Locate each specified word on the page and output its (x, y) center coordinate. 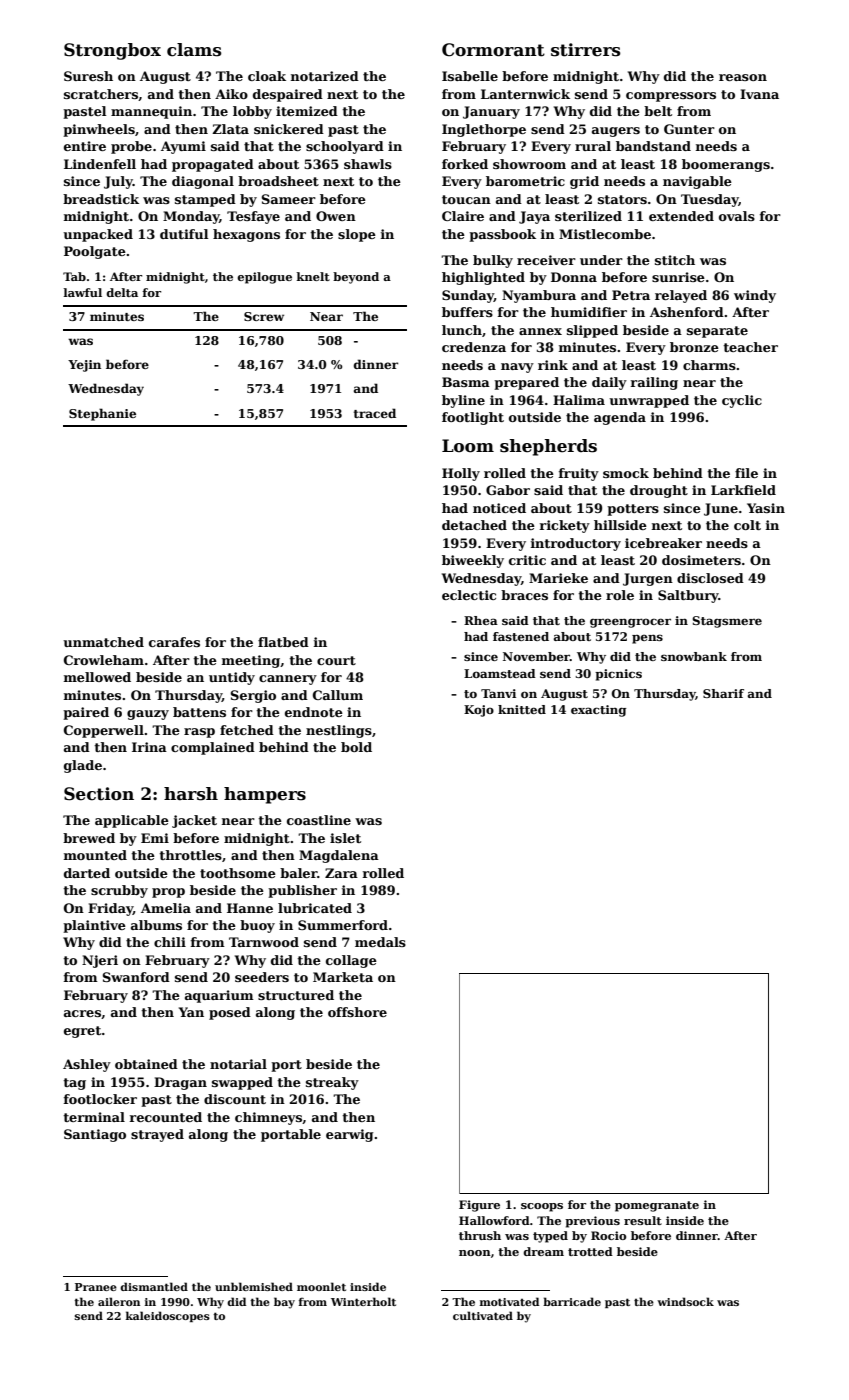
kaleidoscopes (168, 1316)
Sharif (723, 693)
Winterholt (363, 1301)
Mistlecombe (605, 234)
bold (356, 747)
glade (83, 766)
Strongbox (112, 51)
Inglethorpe (484, 130)
